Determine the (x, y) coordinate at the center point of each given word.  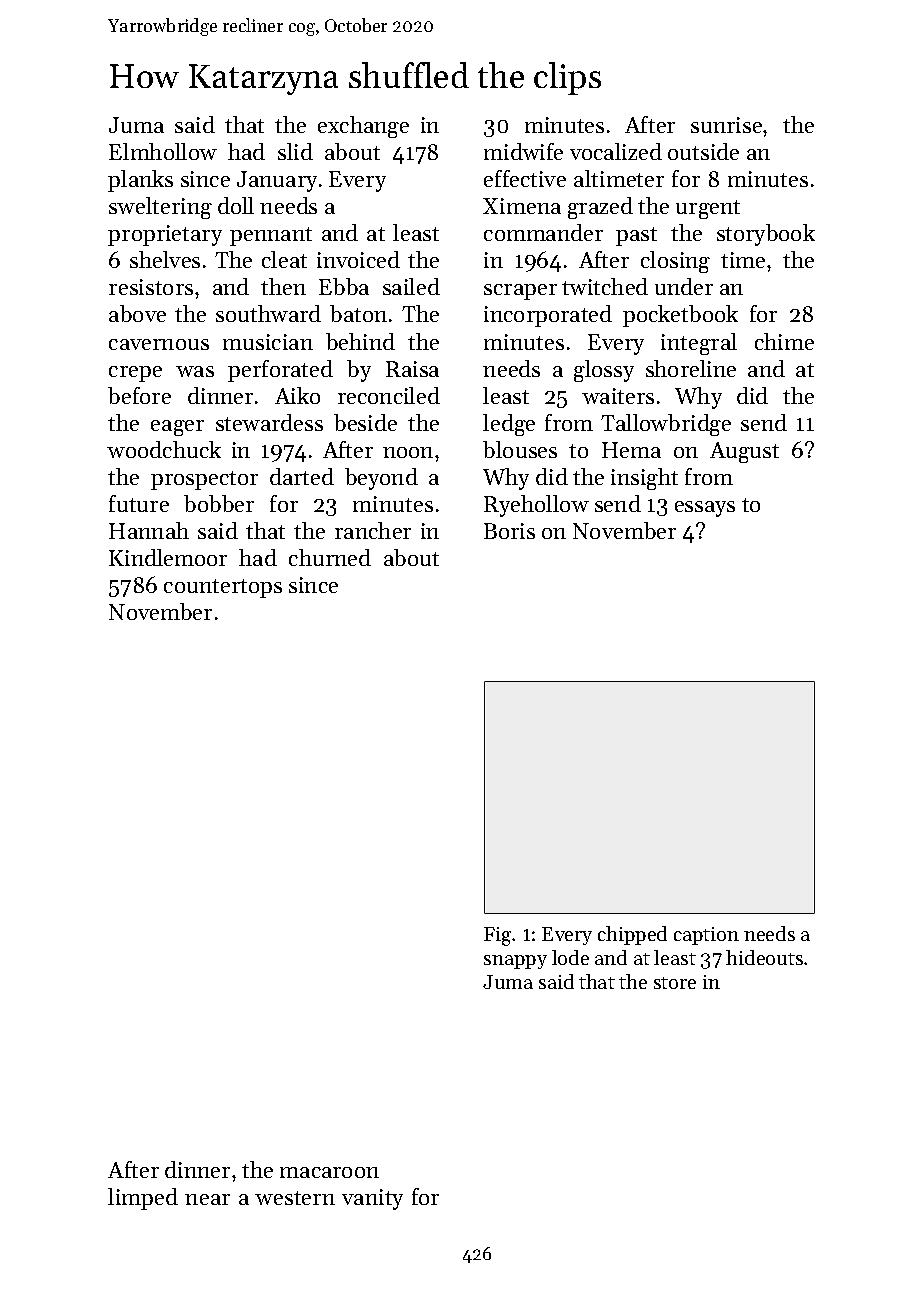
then (283, 286)
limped (143, 1199)
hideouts (764, 957)
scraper (520, 292)
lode (570, 957)
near (207, 1199)
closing (675, 262)
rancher (373, 530)
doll (236, 205)
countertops (223, 588)
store (675, 983)
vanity (372, 1199)
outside (703, 151)
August (744, 452)
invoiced (358, 259)
